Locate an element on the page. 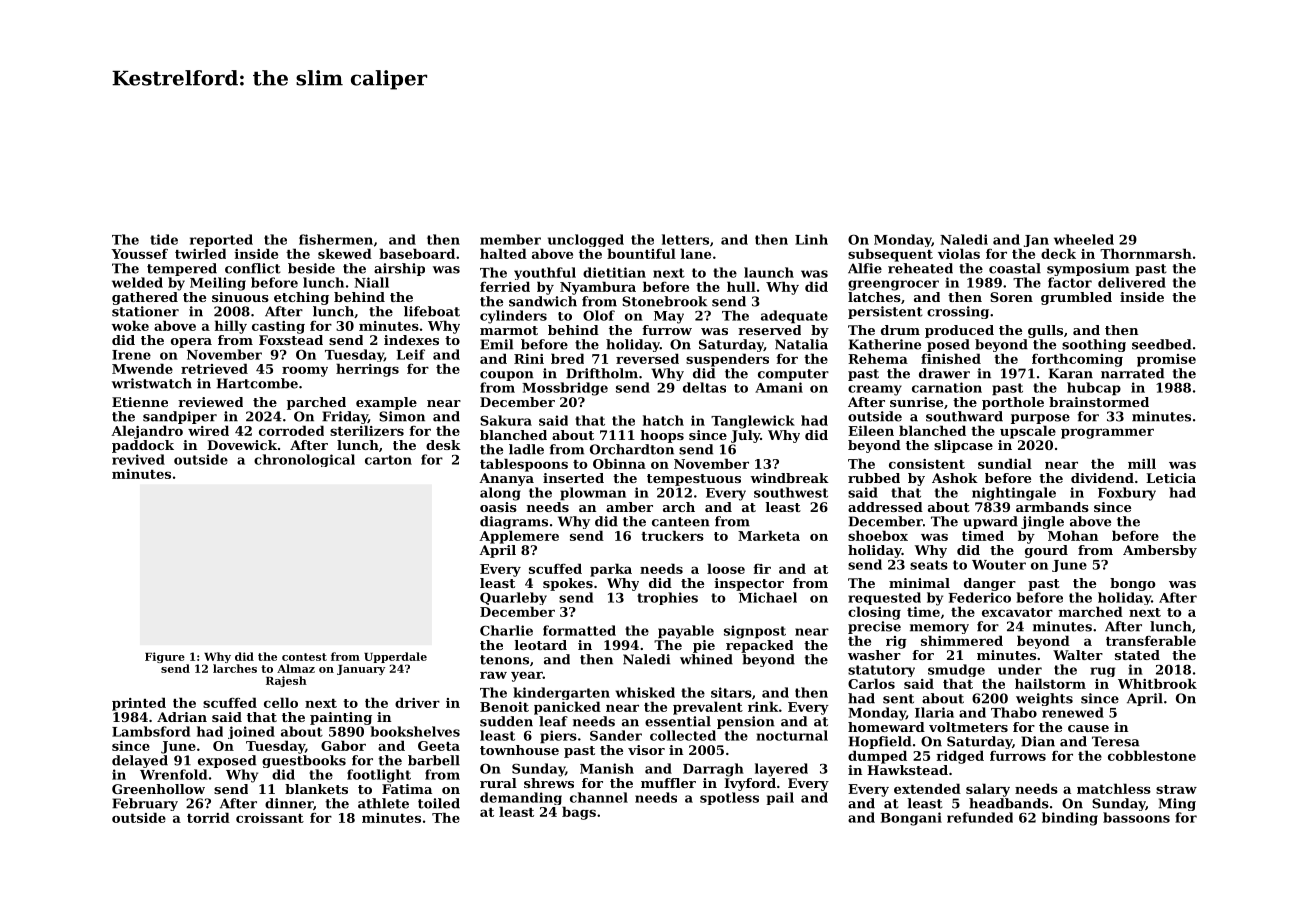 The image size is (1308, 924). Linh is located at coordinates (811, 239).
